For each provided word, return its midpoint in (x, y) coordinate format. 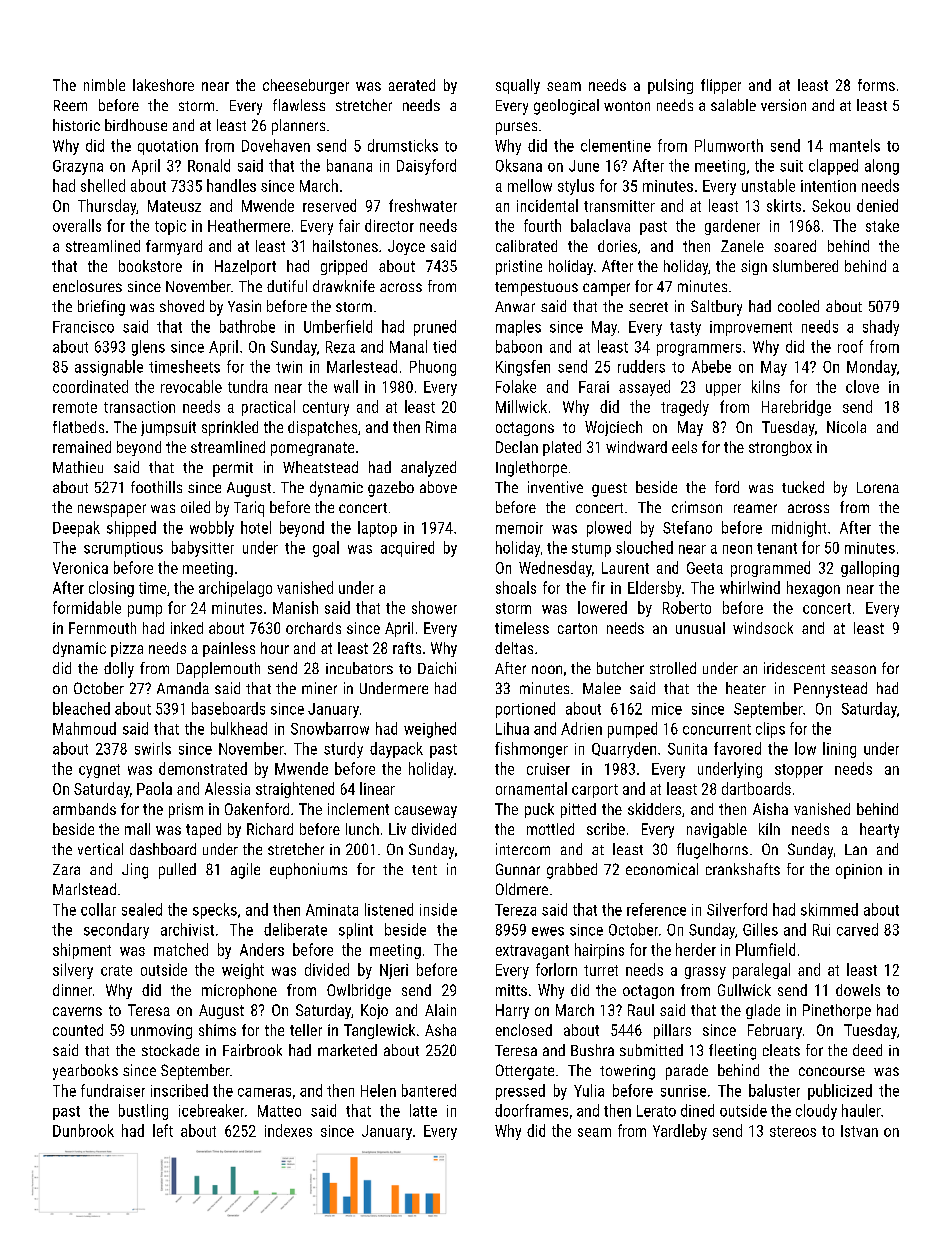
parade (687, 1072)
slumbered (805, 266)
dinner (72, 990)
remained (82, 447)
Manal (408, 346)
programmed (770, 569)
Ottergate (525, 1072)
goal (326, 549)
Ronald (209, 165)
